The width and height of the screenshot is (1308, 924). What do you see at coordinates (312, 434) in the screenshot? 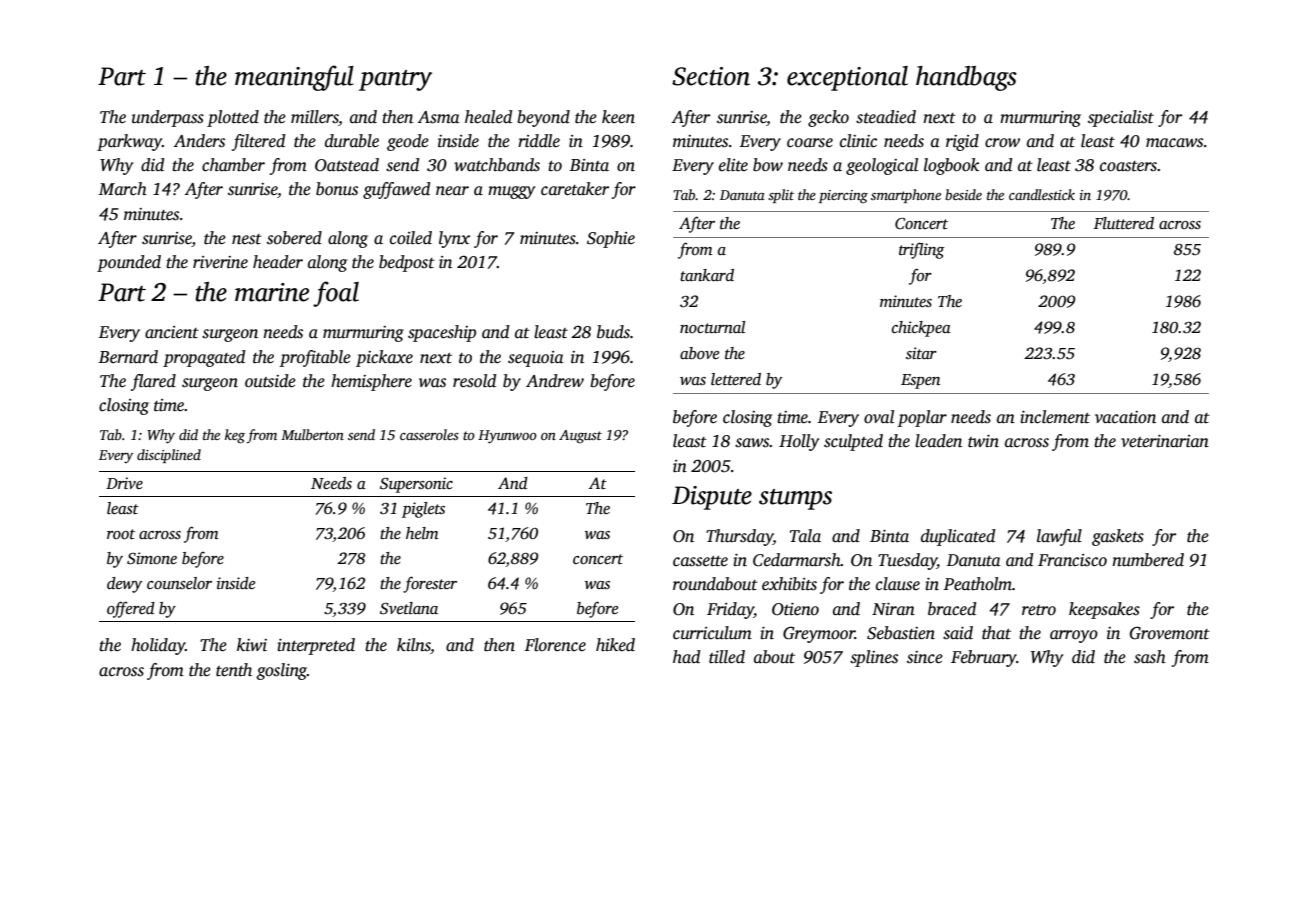
I see `Mulberton` at bounding box center [312, 434].
